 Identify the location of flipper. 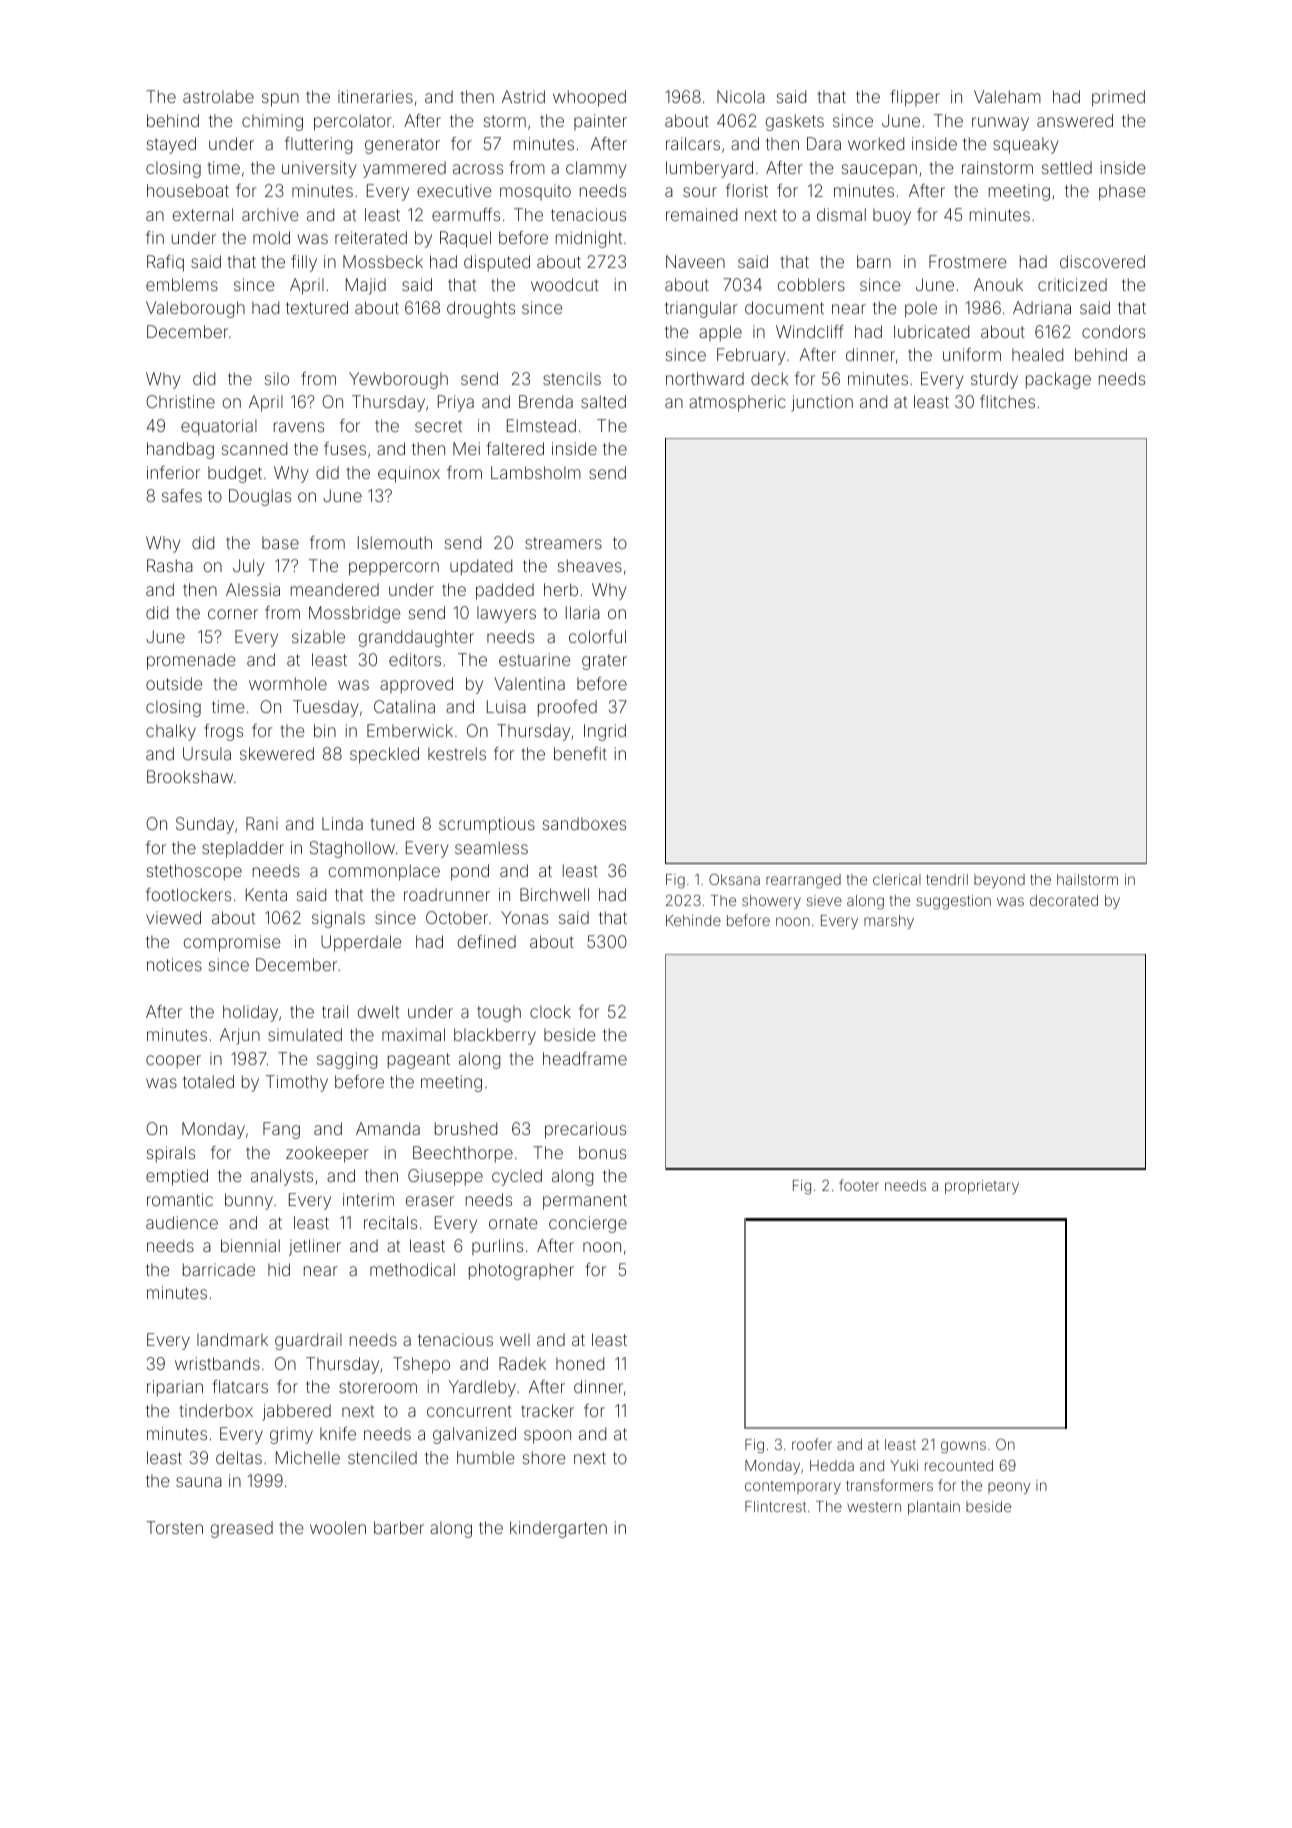
(915, 98).
